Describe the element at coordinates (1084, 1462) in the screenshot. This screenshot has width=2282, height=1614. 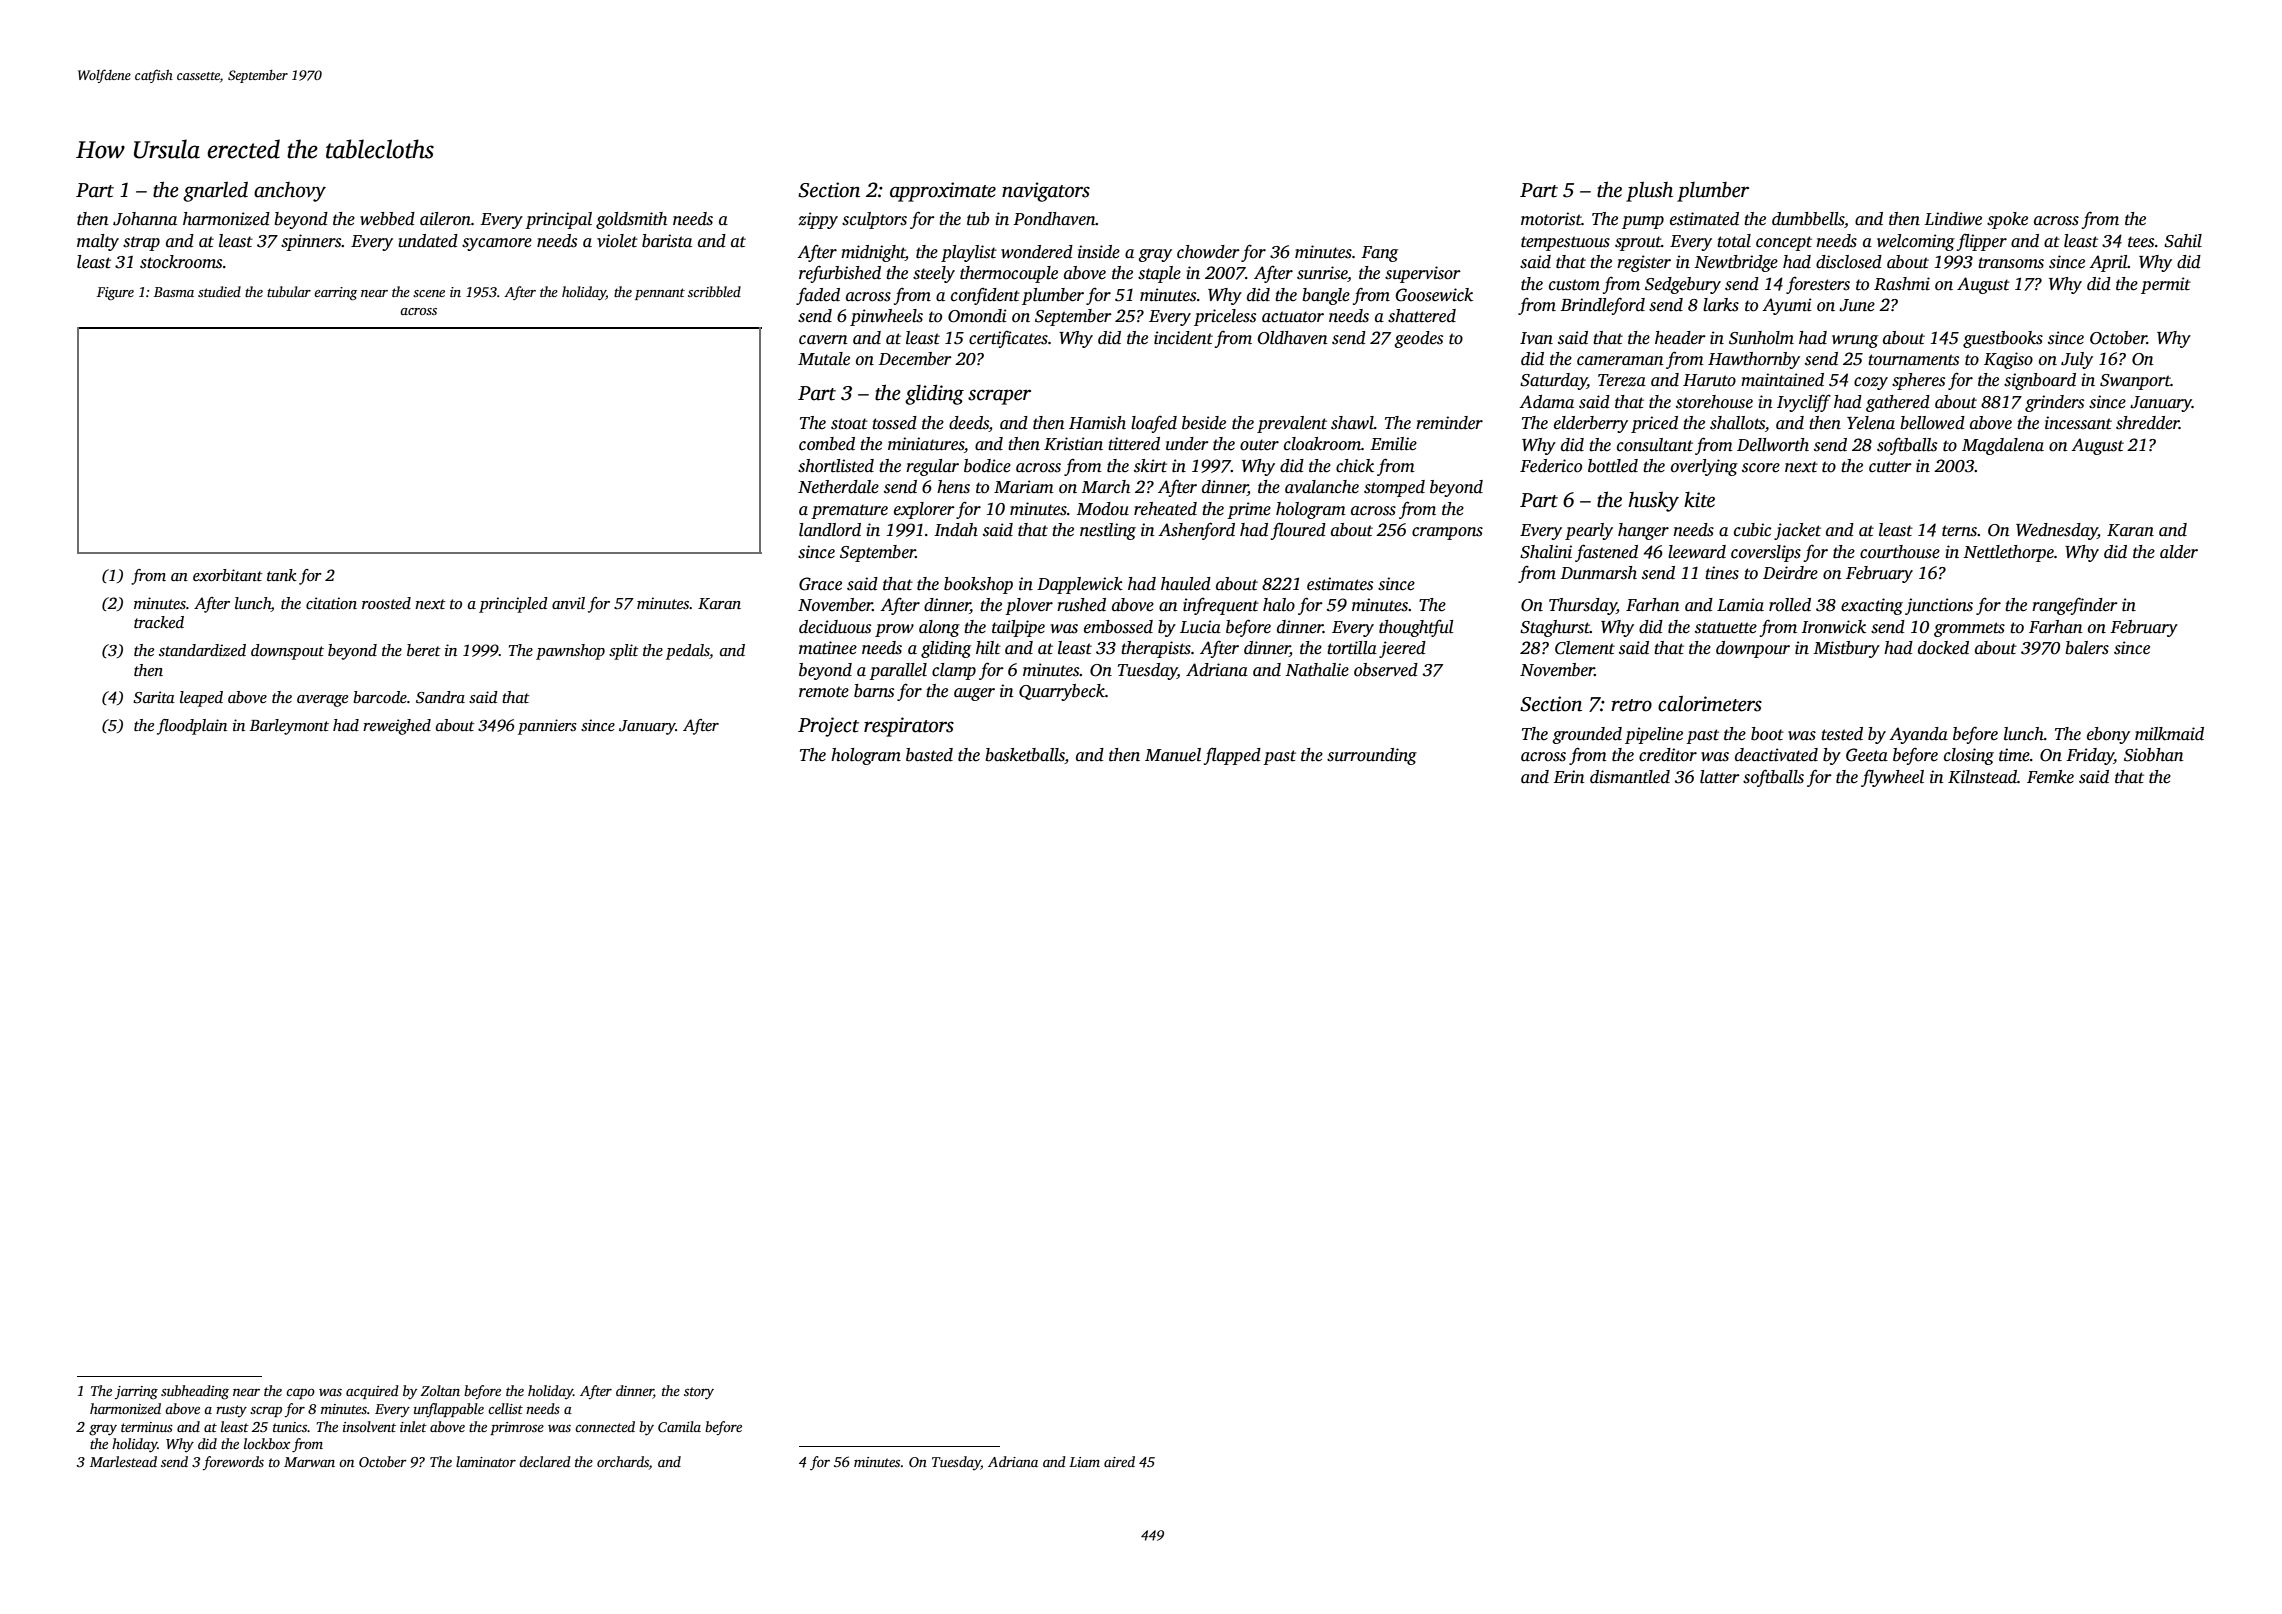
I see `Liam` at that location.
